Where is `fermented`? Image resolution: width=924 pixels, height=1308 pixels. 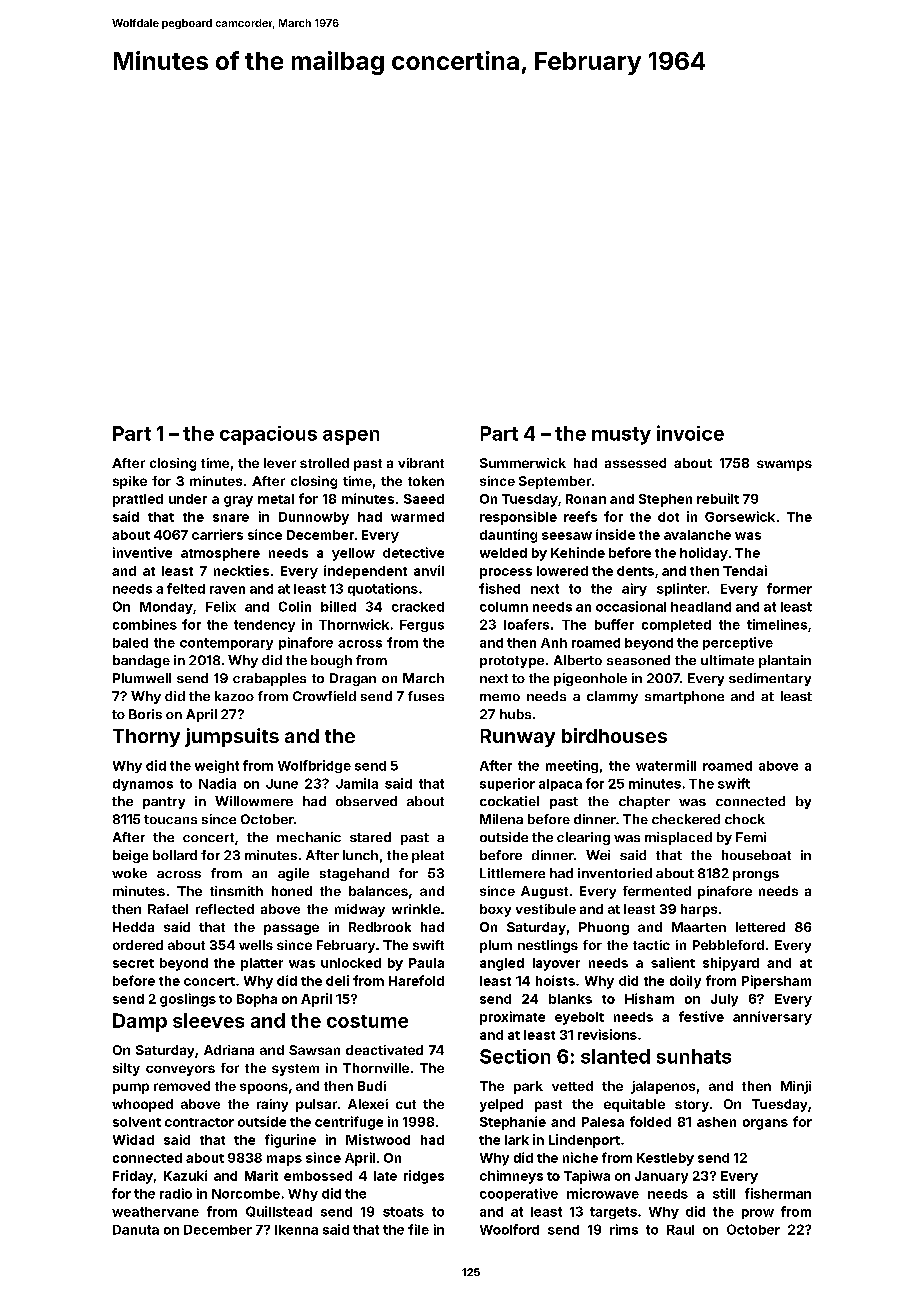 fermented is located at coordinates (657, 891).
